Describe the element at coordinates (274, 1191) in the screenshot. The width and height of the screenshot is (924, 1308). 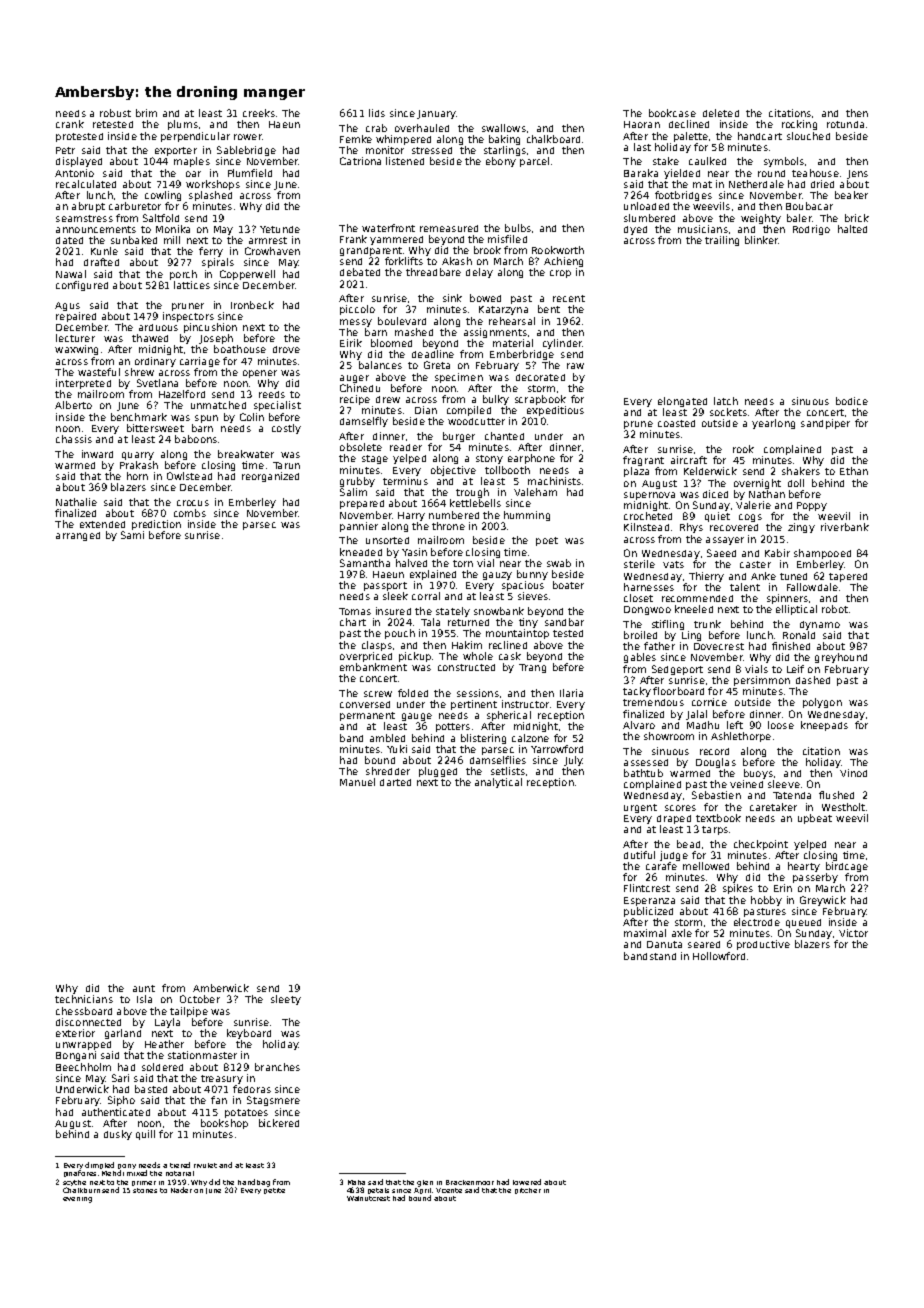
I see `petite` at that location.
